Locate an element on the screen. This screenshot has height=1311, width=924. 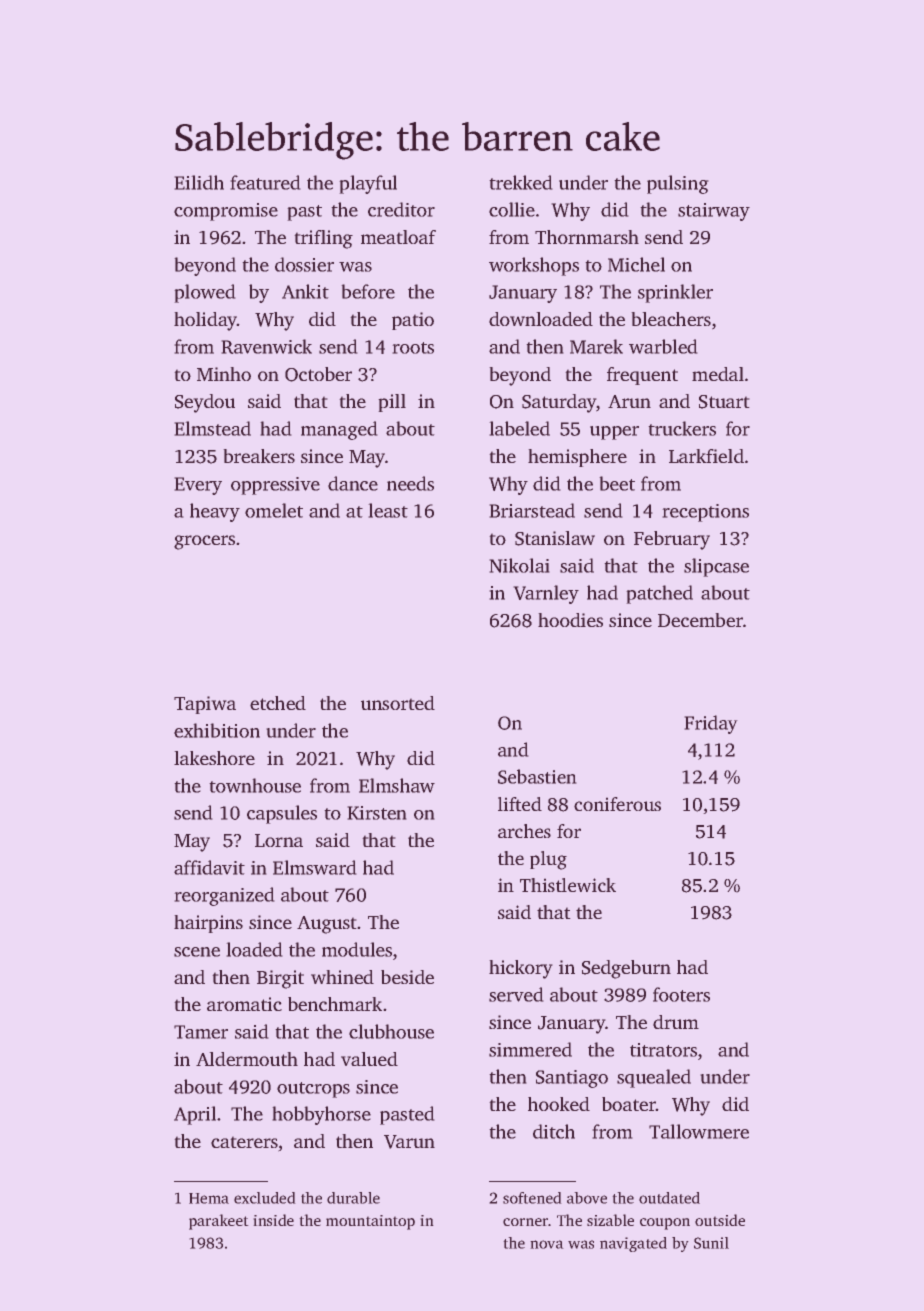
needs is located at coordinates (410, 483).
